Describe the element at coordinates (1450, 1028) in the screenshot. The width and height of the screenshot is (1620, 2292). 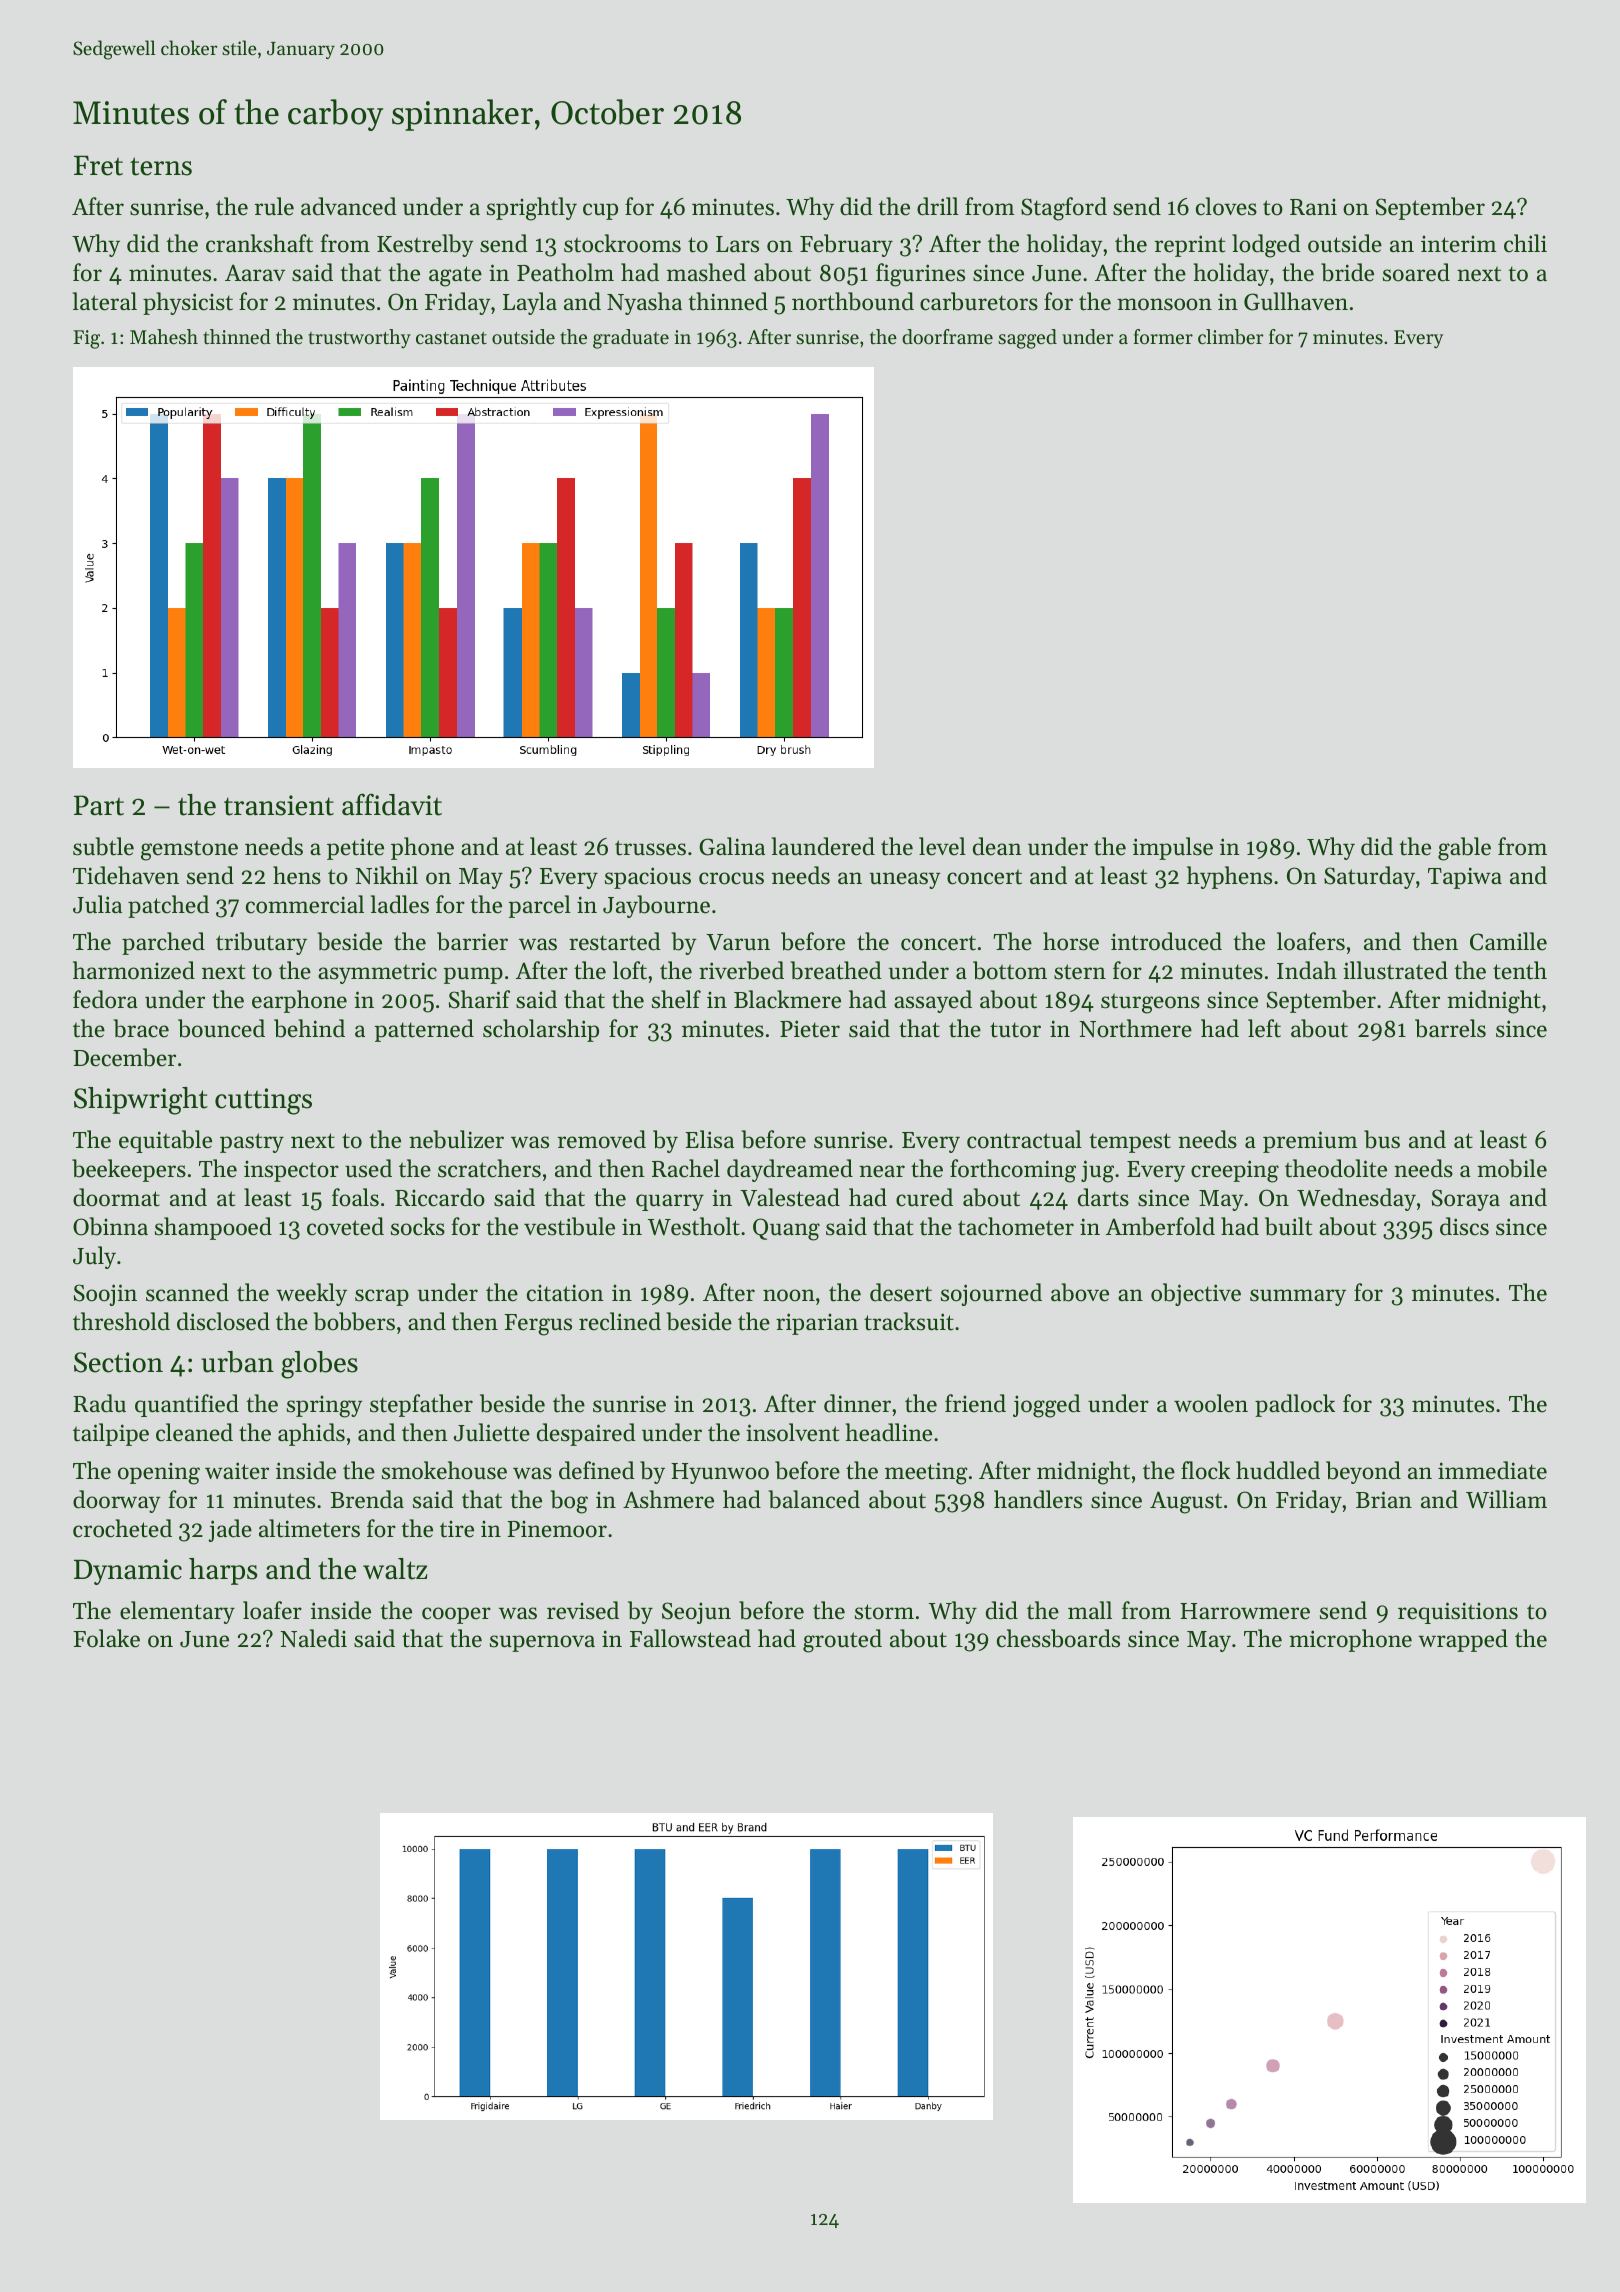
I see `barrels` at that location.
